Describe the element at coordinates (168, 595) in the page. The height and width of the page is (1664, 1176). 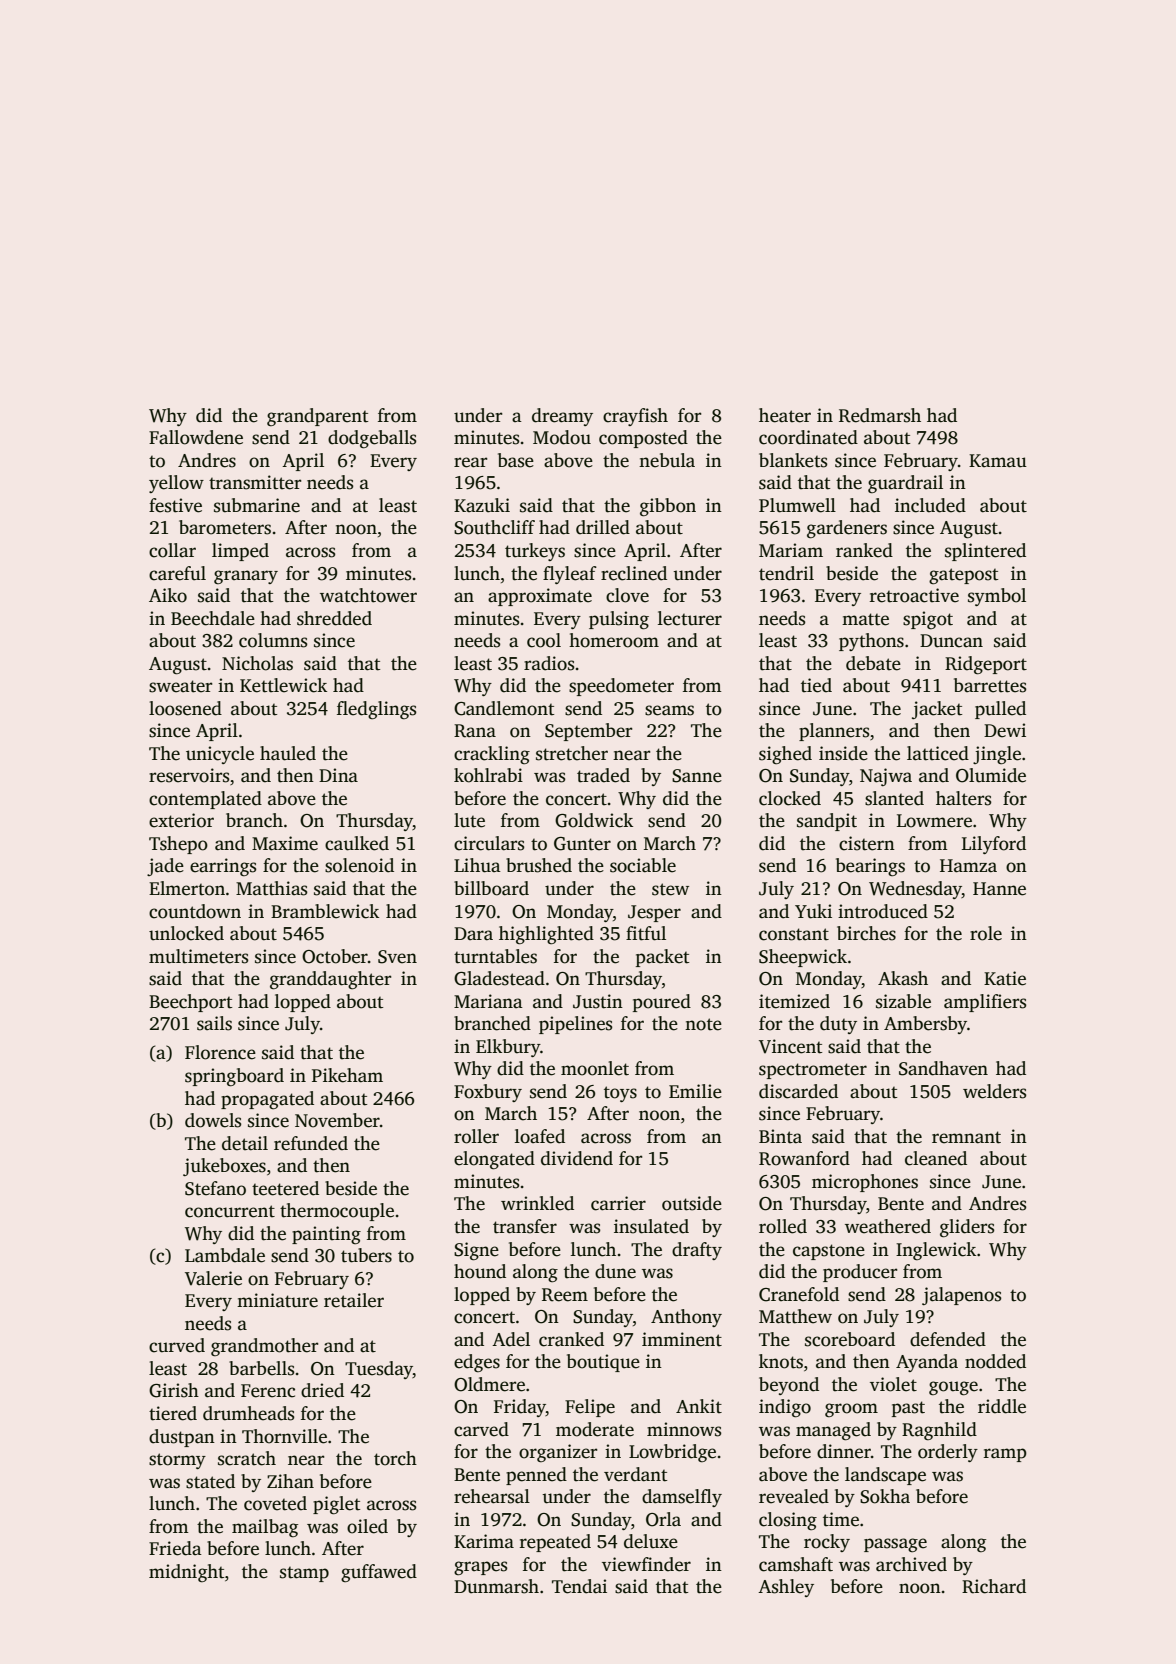
I see `Aiko` at that location.
